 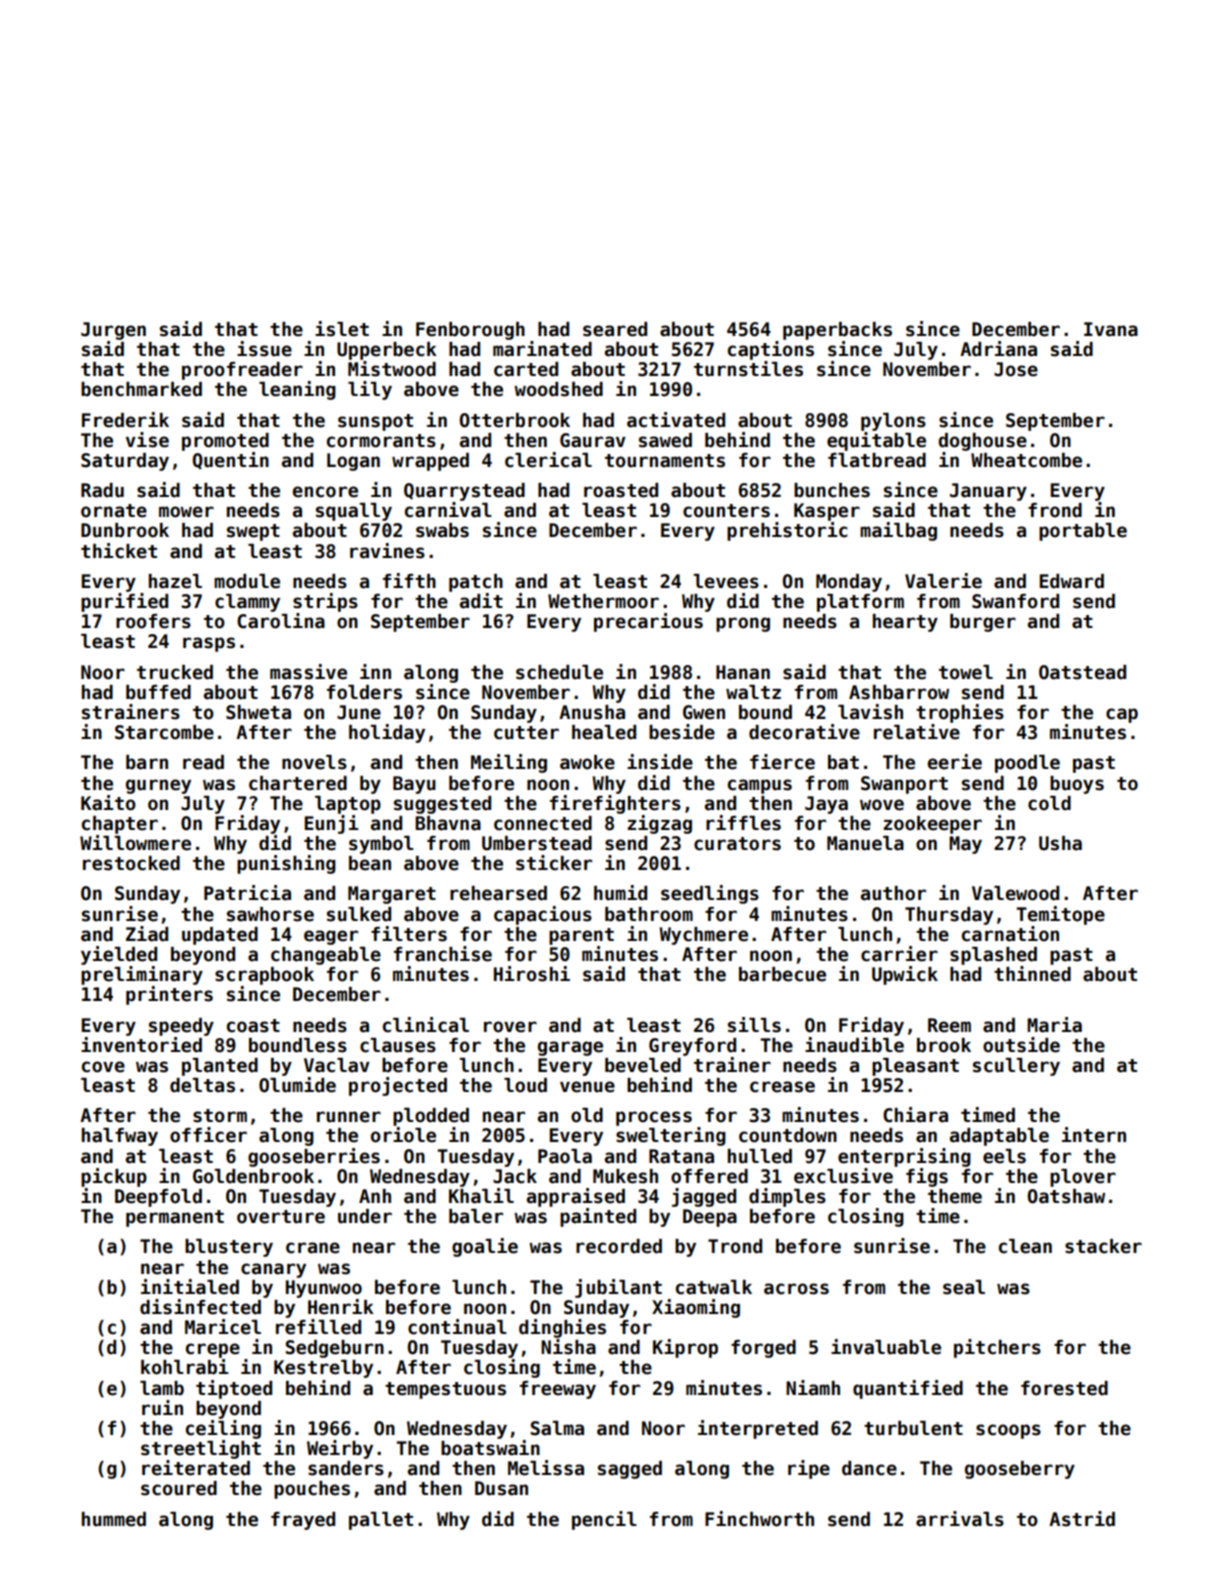 What do you see at coordinates (186, 512) in the document?
I see `mower` at bounding box center [186, 512].
